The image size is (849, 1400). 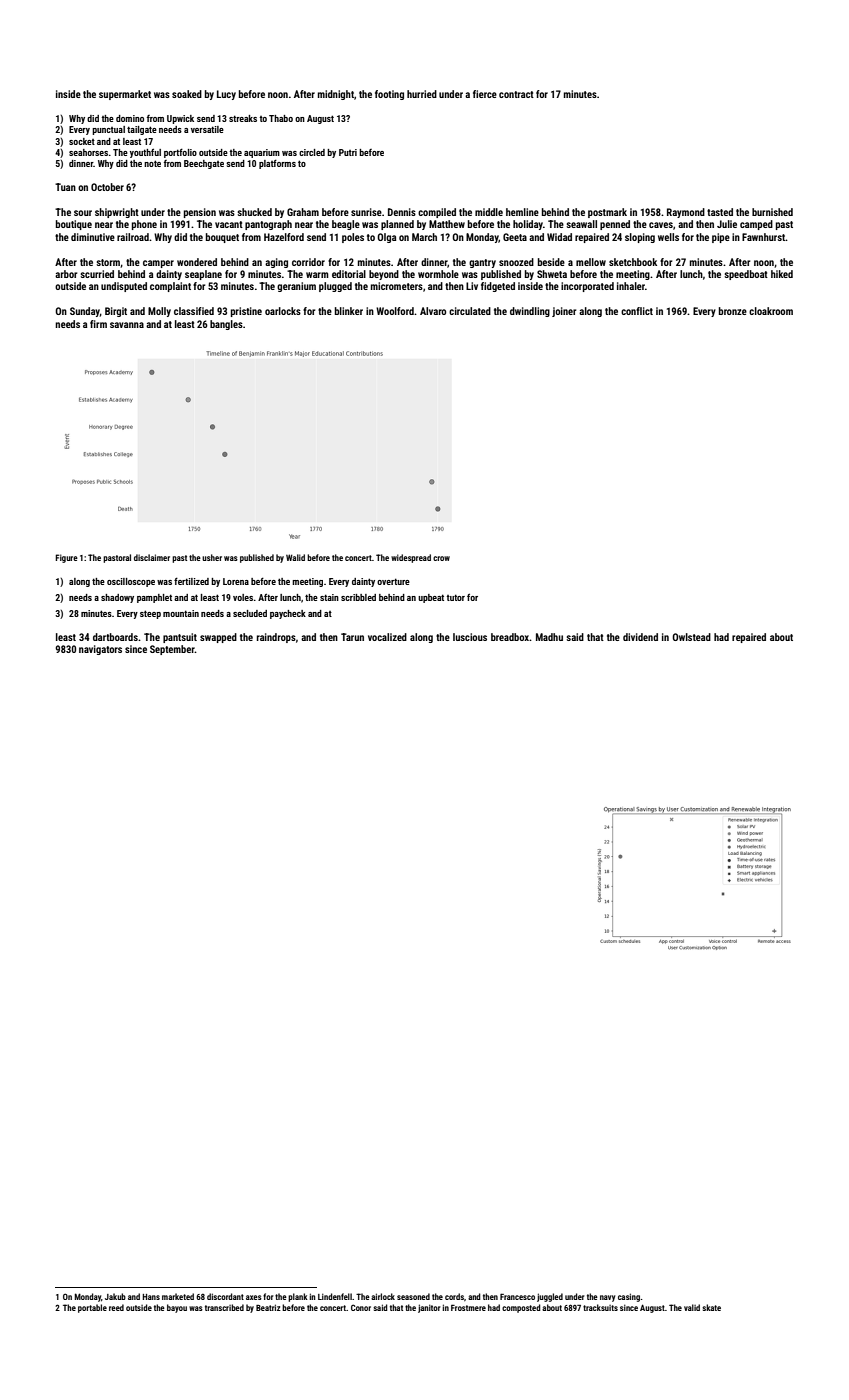 What do you see at coordinates (549, 637) in the page?
I see `Madhu` at bounding box center [549, 637].
